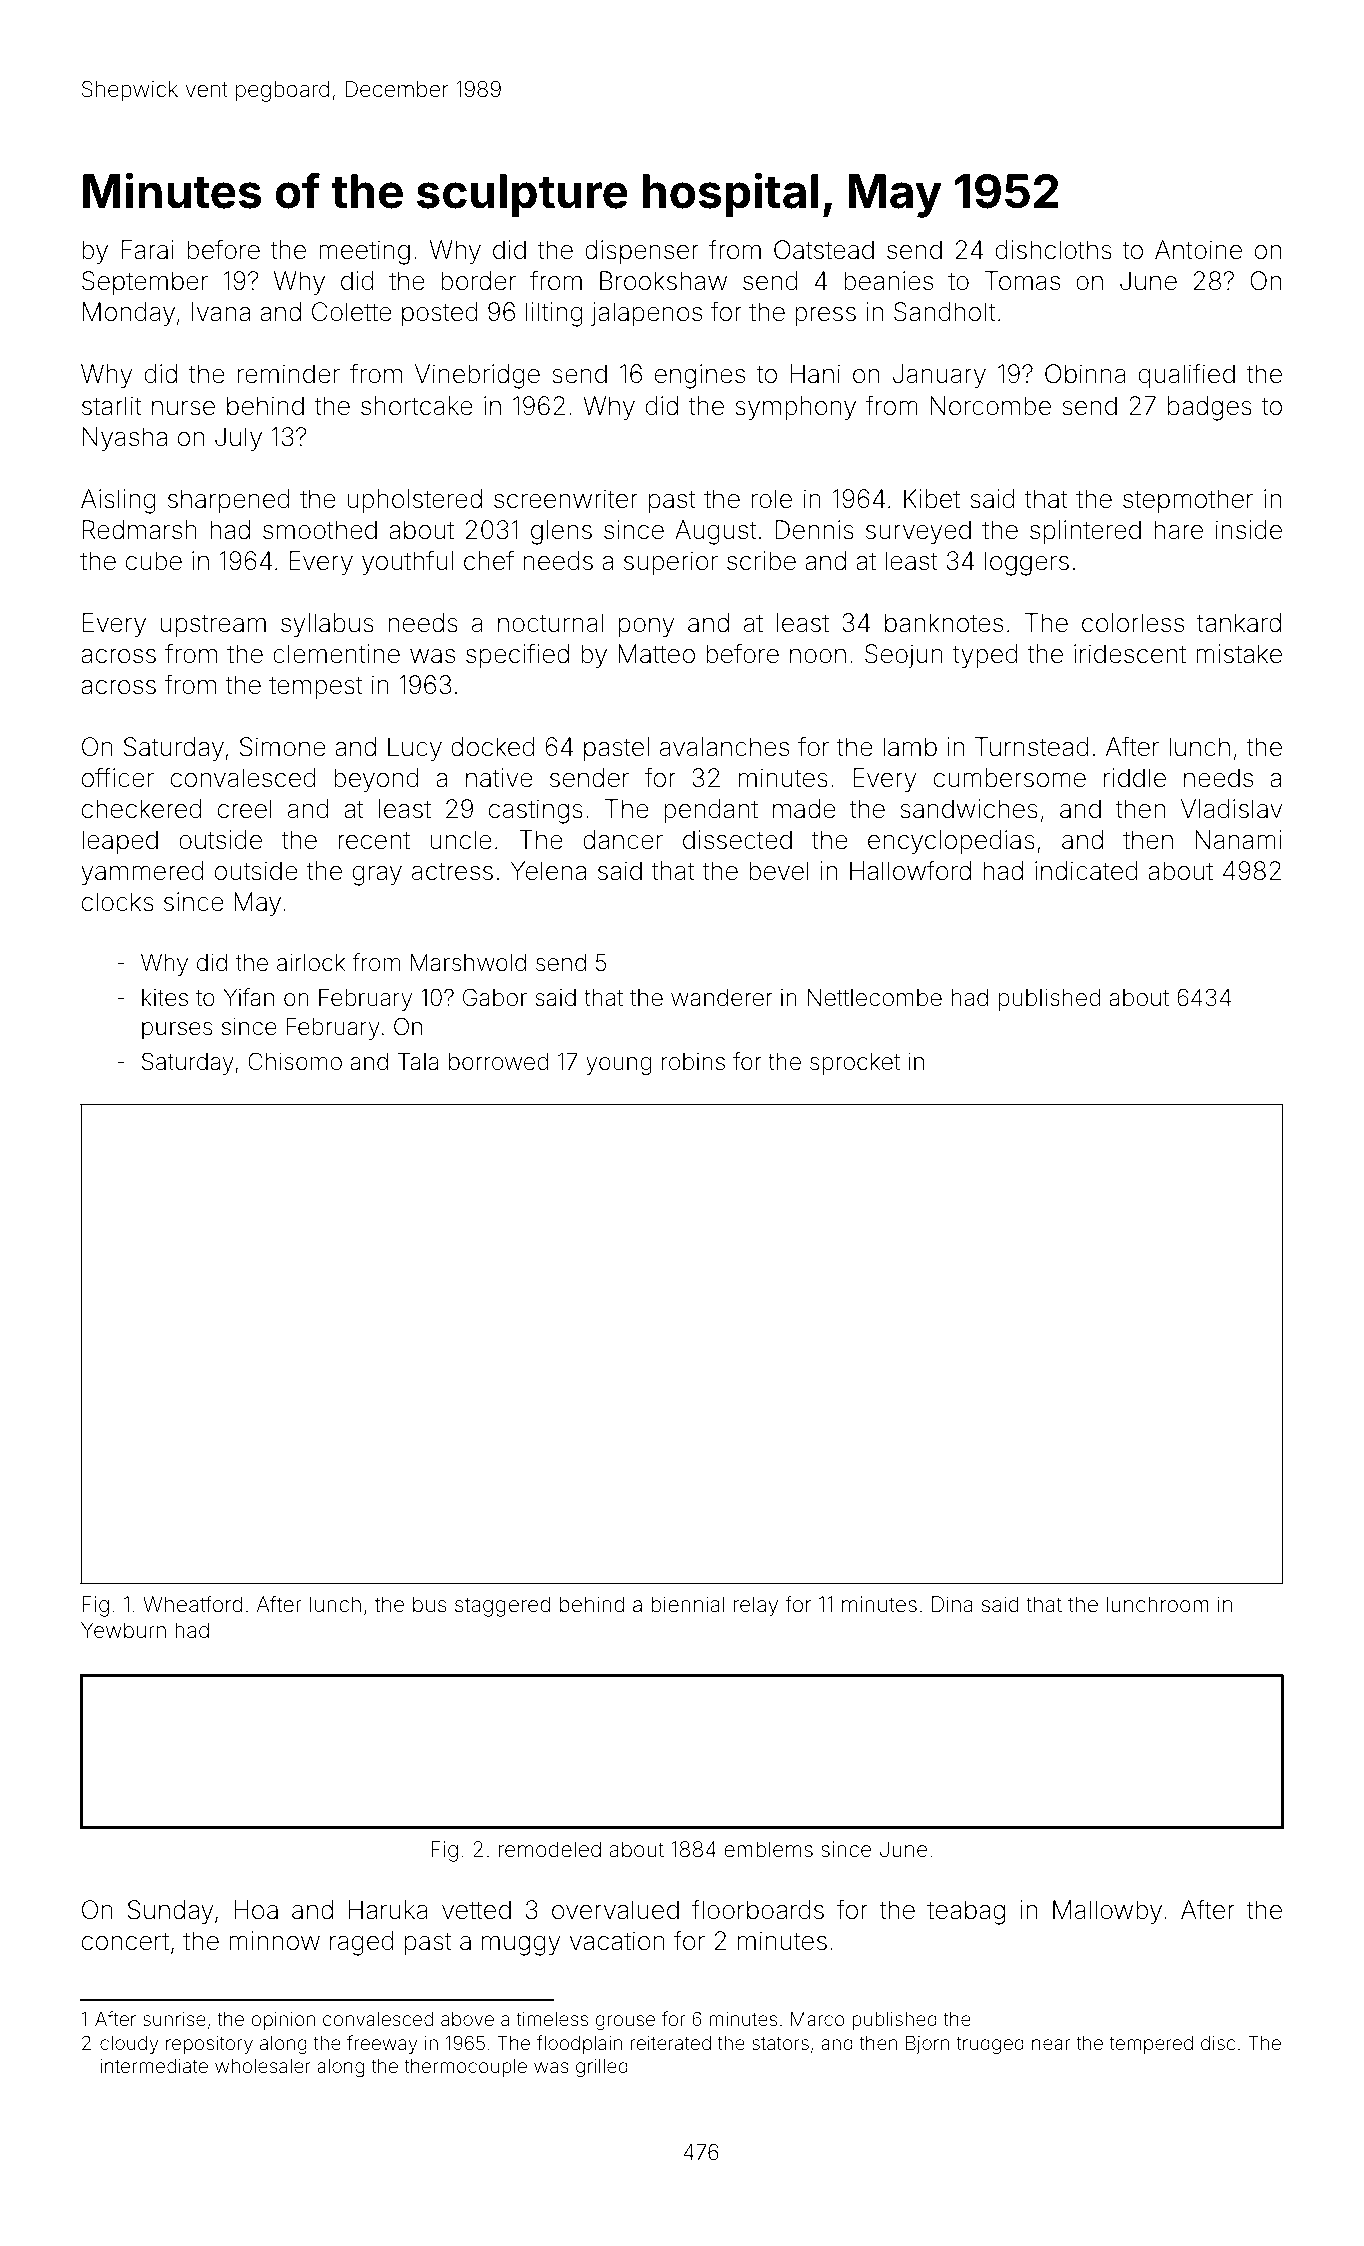 This screenshot has width=1364, height=2246. Describe the element at coordinates (952, 1604) in the screenshot. I see `Dina` at that location.
